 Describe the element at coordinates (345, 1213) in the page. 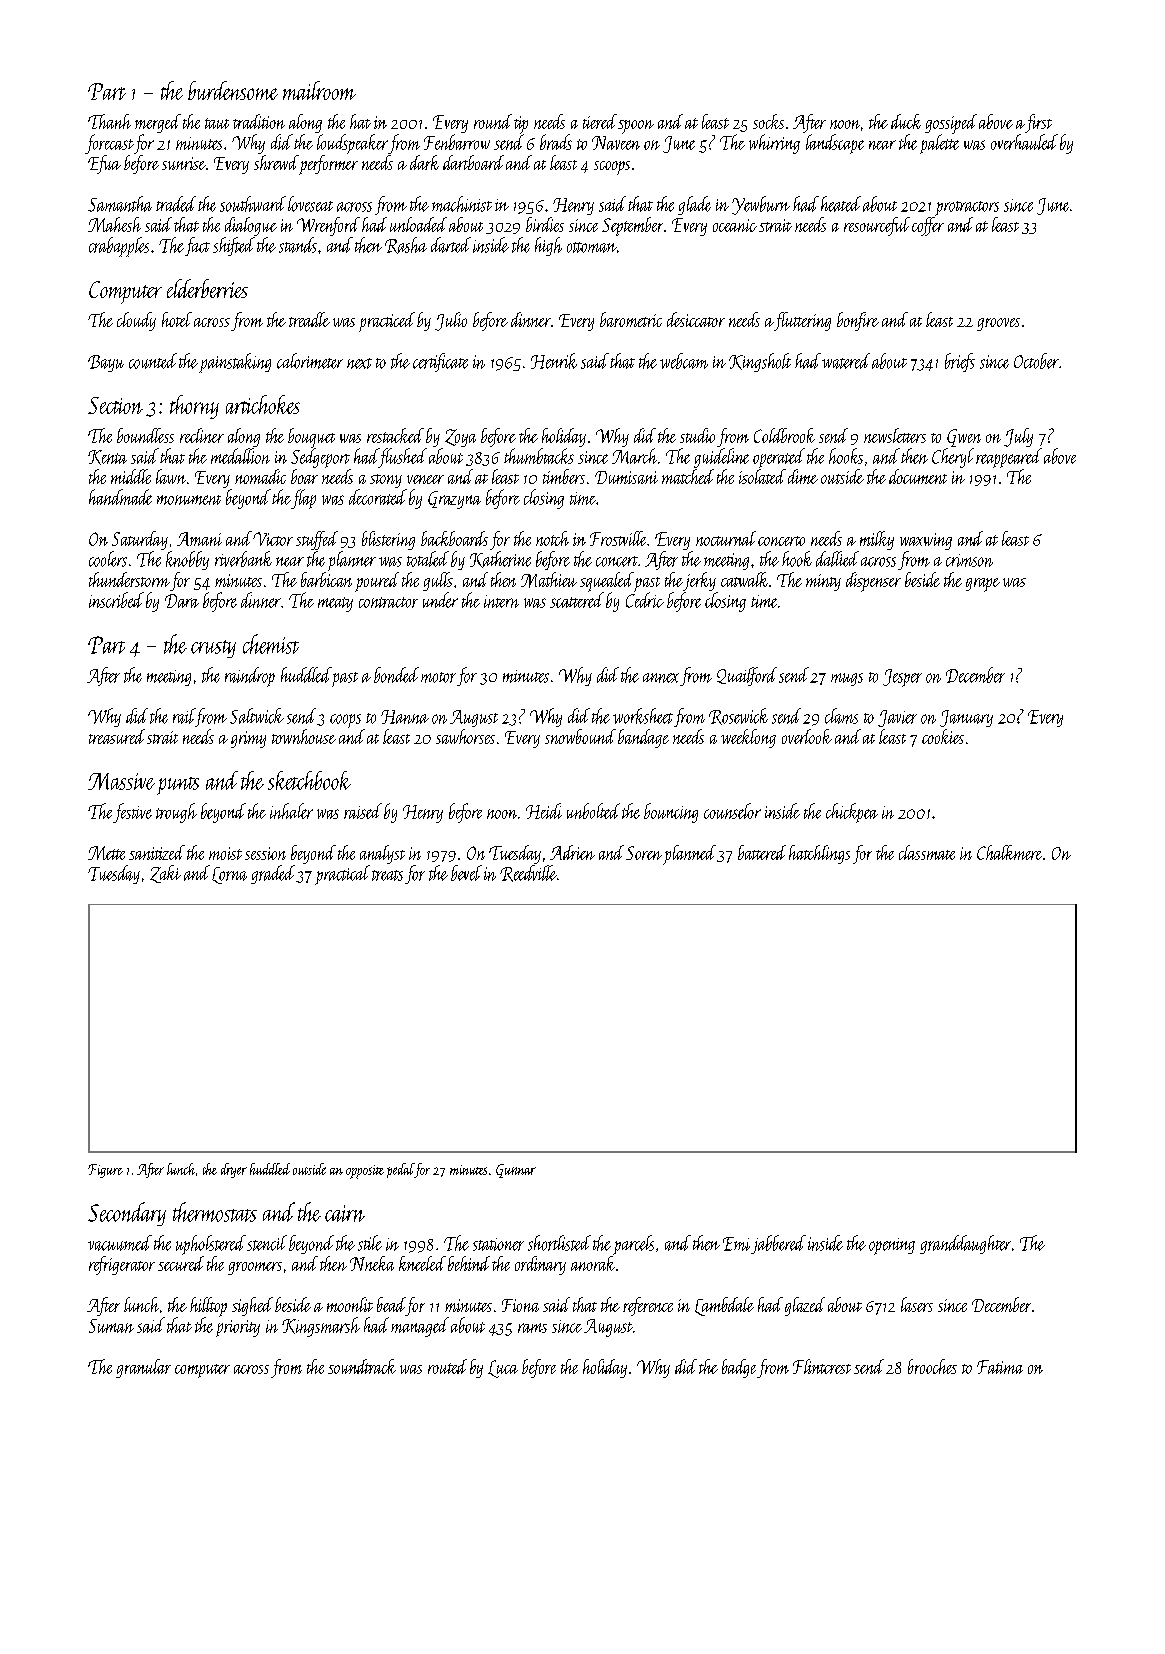

I see `cairn` at that location.
